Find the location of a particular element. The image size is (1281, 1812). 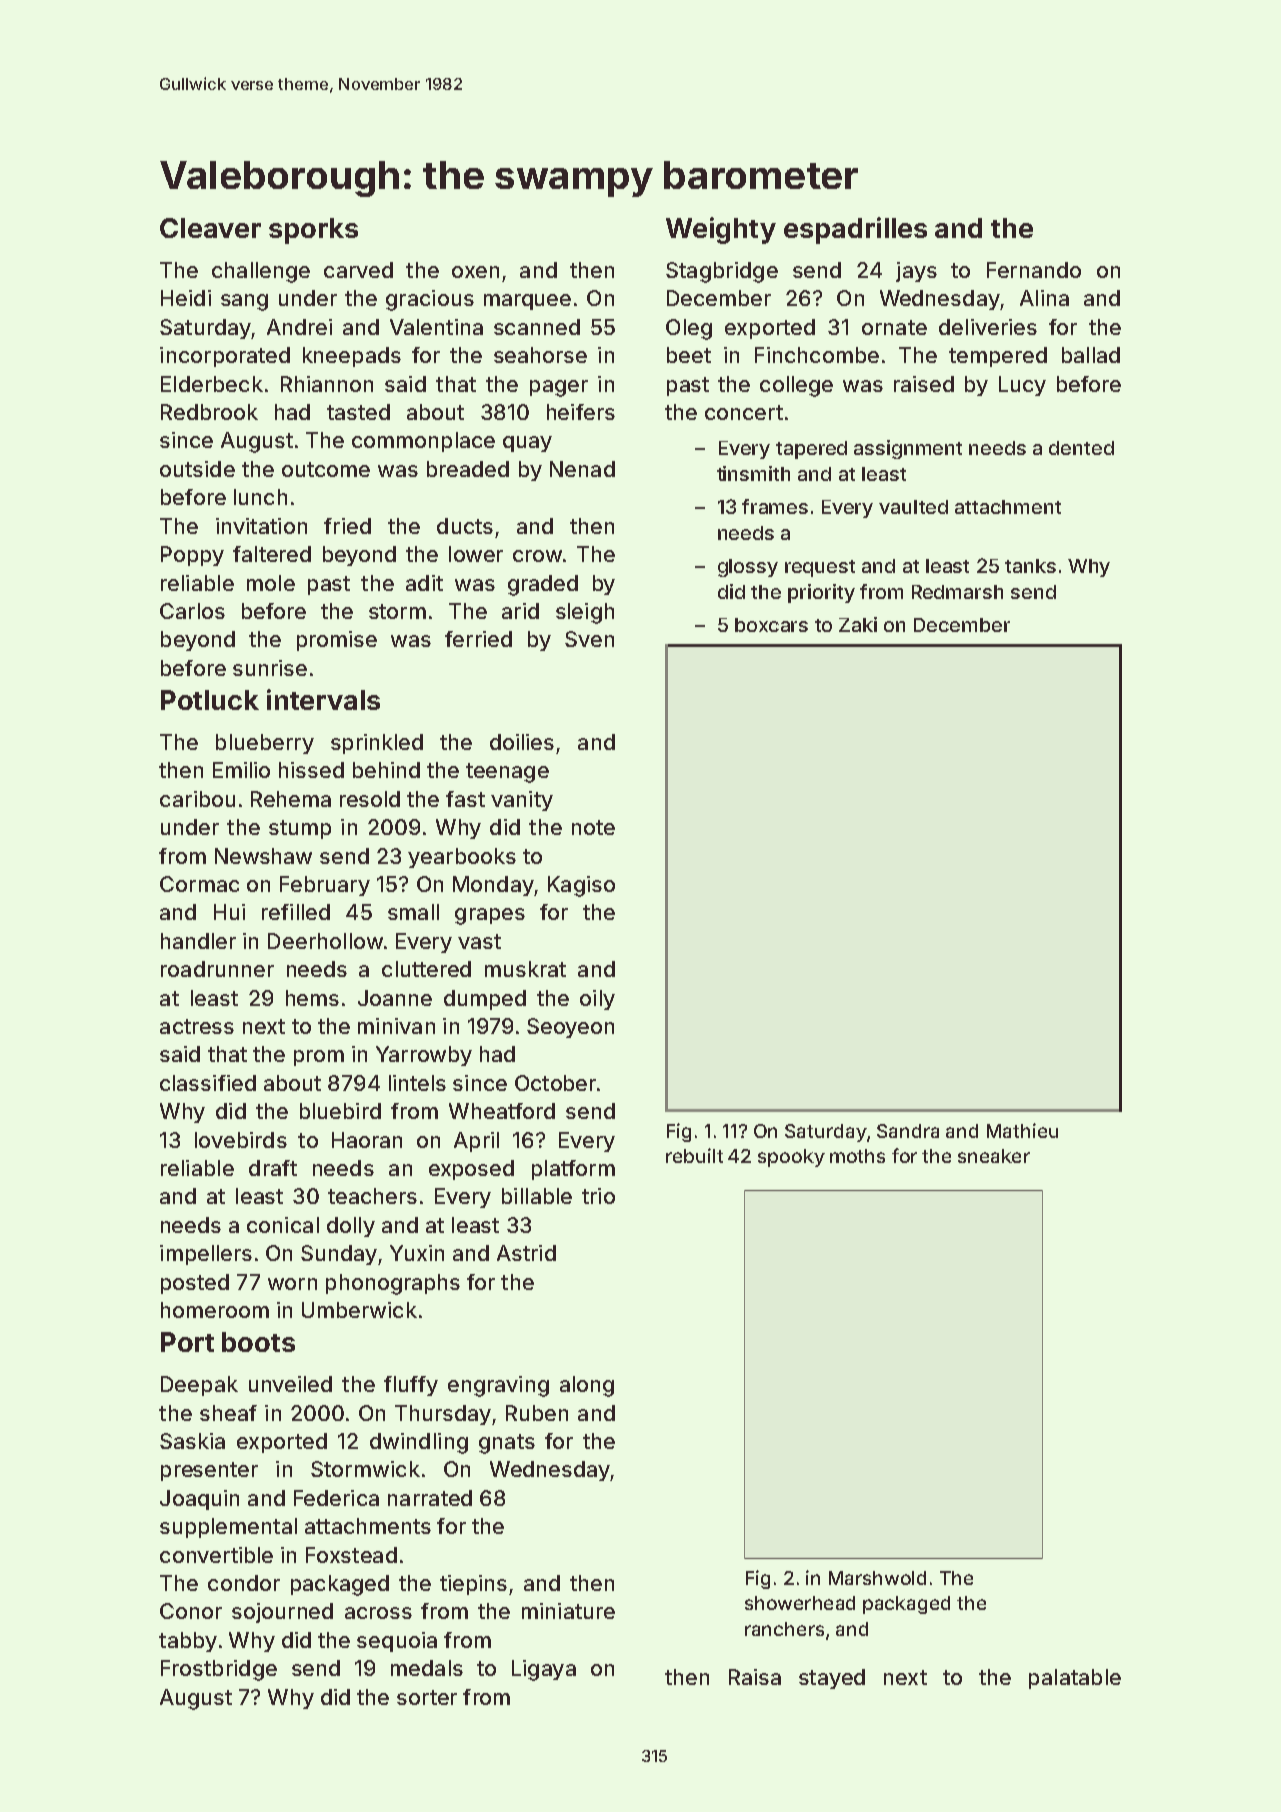

showerhead is located at coordinates (800, 1603).
